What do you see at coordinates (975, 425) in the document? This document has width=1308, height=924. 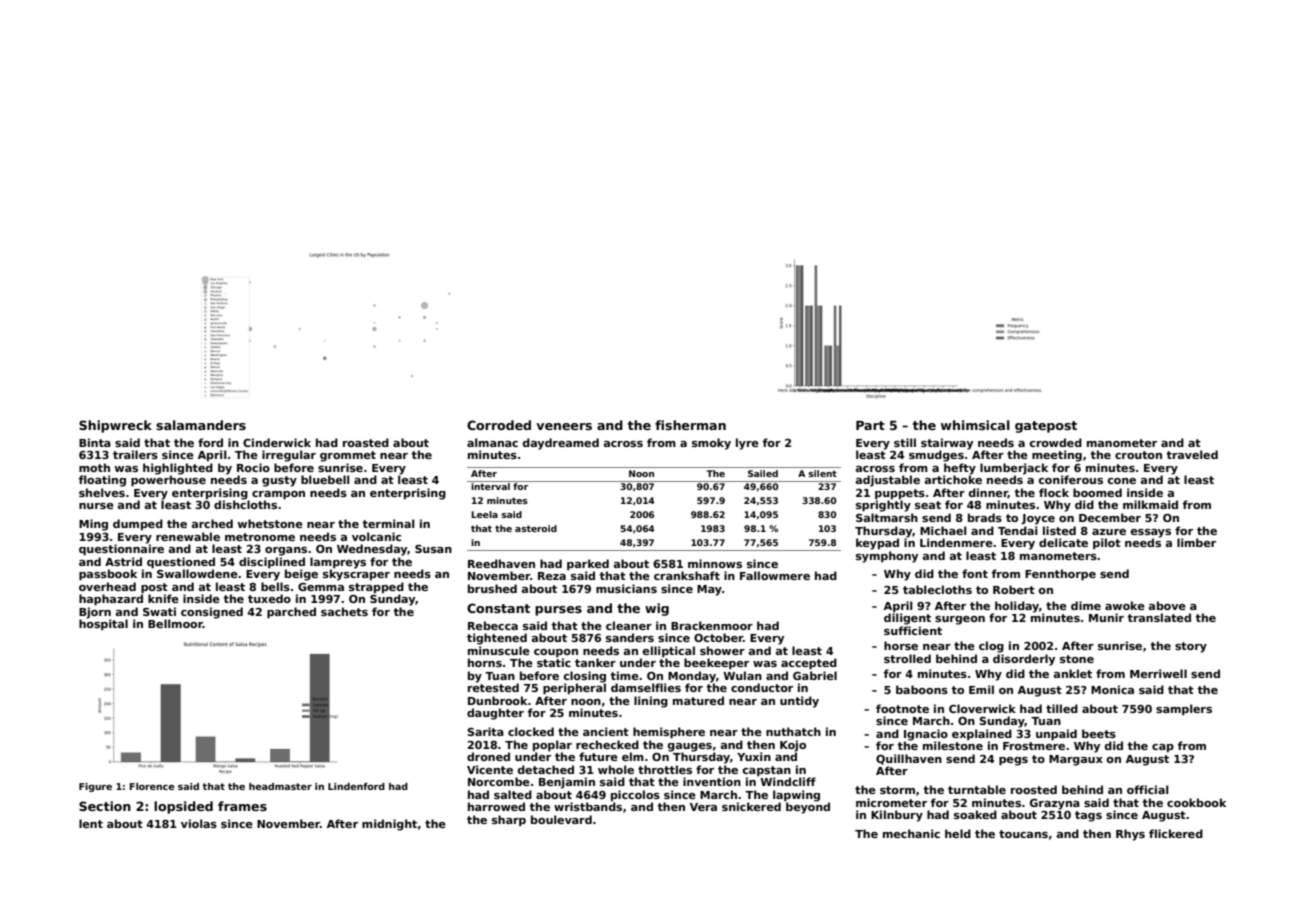 I see `whimsical` at bounding box center [975, 425].
